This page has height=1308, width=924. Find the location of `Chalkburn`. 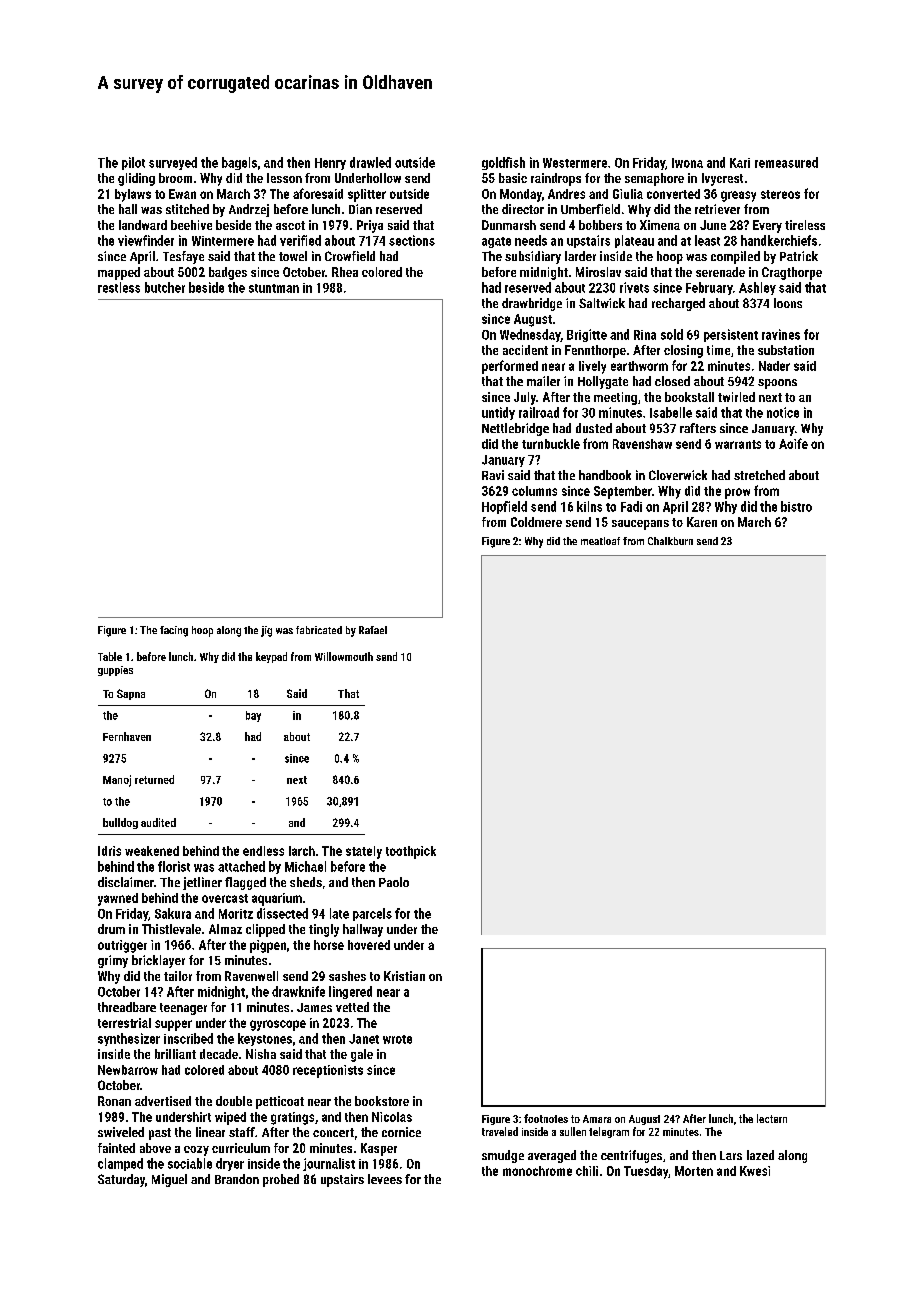

Chalkburn is located at coordinates (670, 541).
